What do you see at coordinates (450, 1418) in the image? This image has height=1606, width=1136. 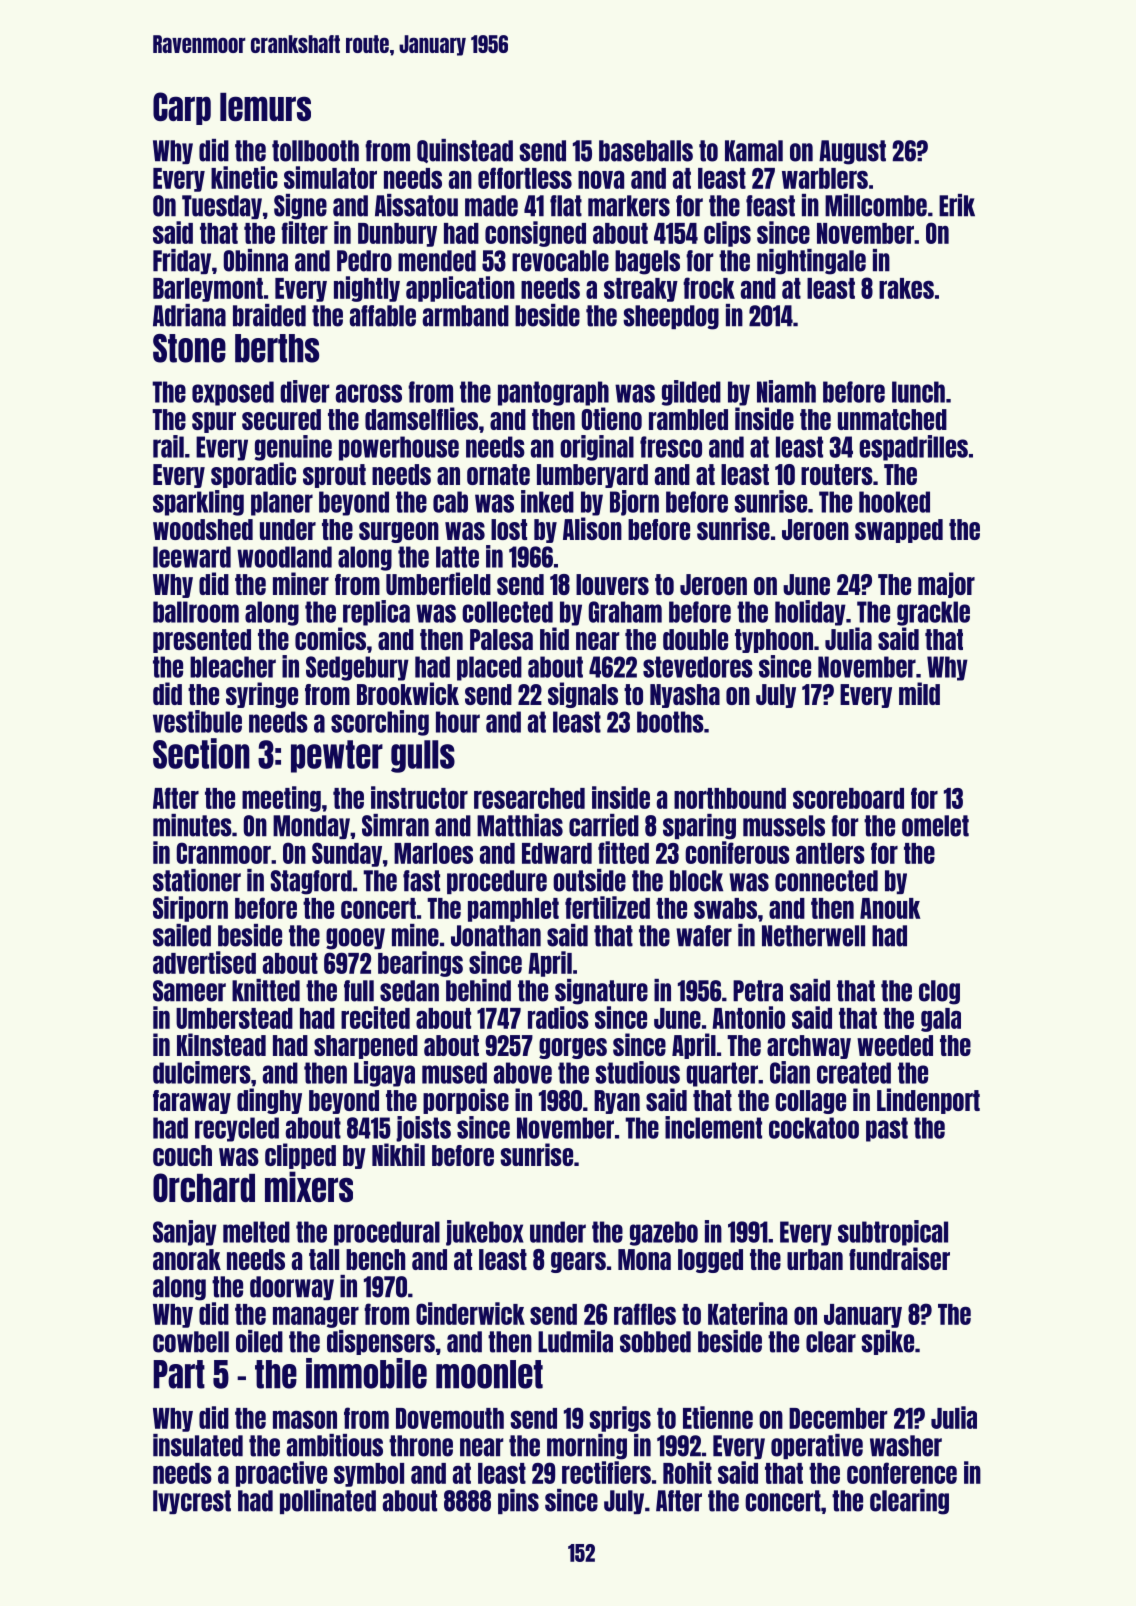 I see `Dovemouth` at bounding box center [450, 1418].
